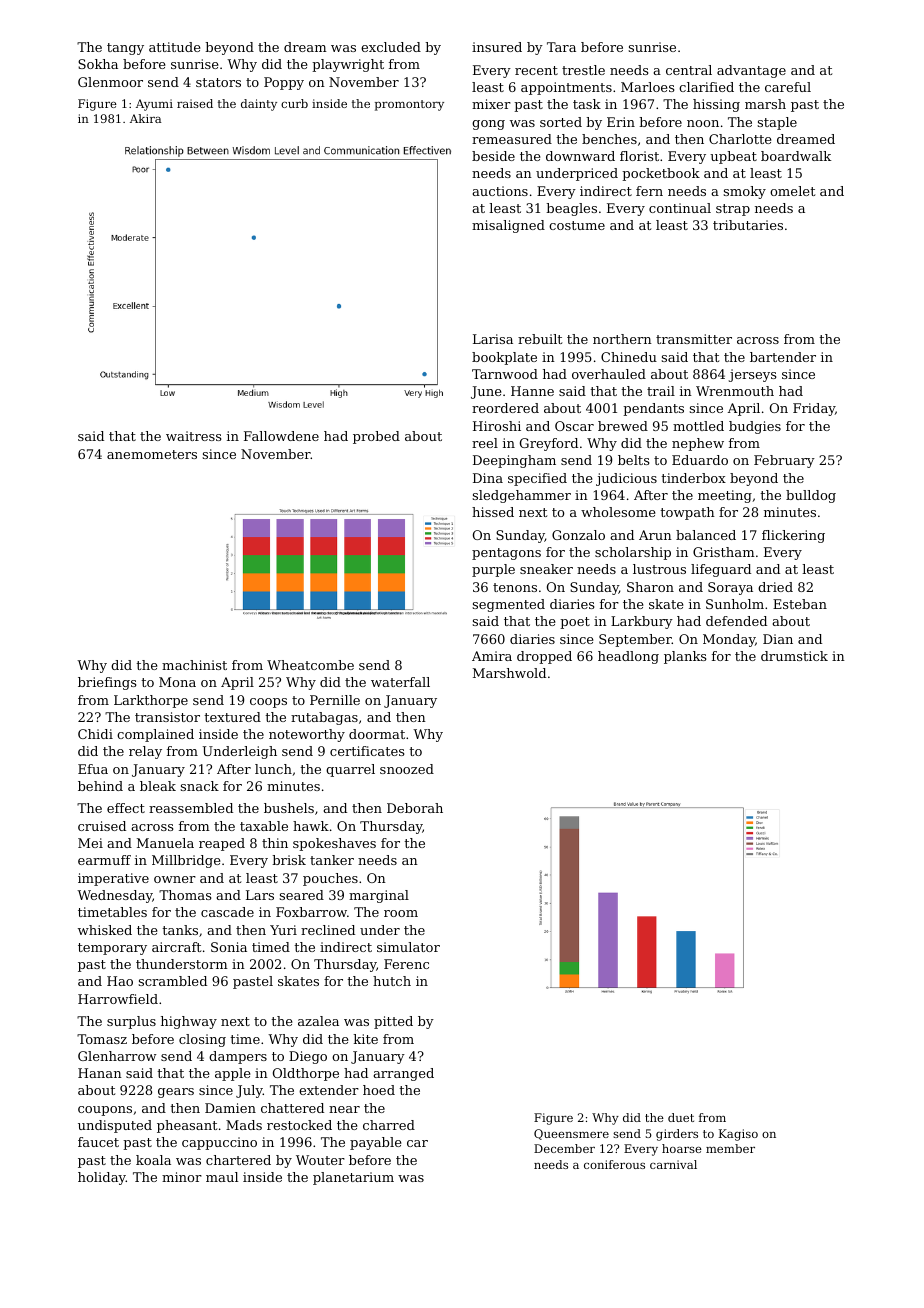  What do you see at coordinates (155, 735) in the image?
I see `complained` at bounding box center [155, 735].
